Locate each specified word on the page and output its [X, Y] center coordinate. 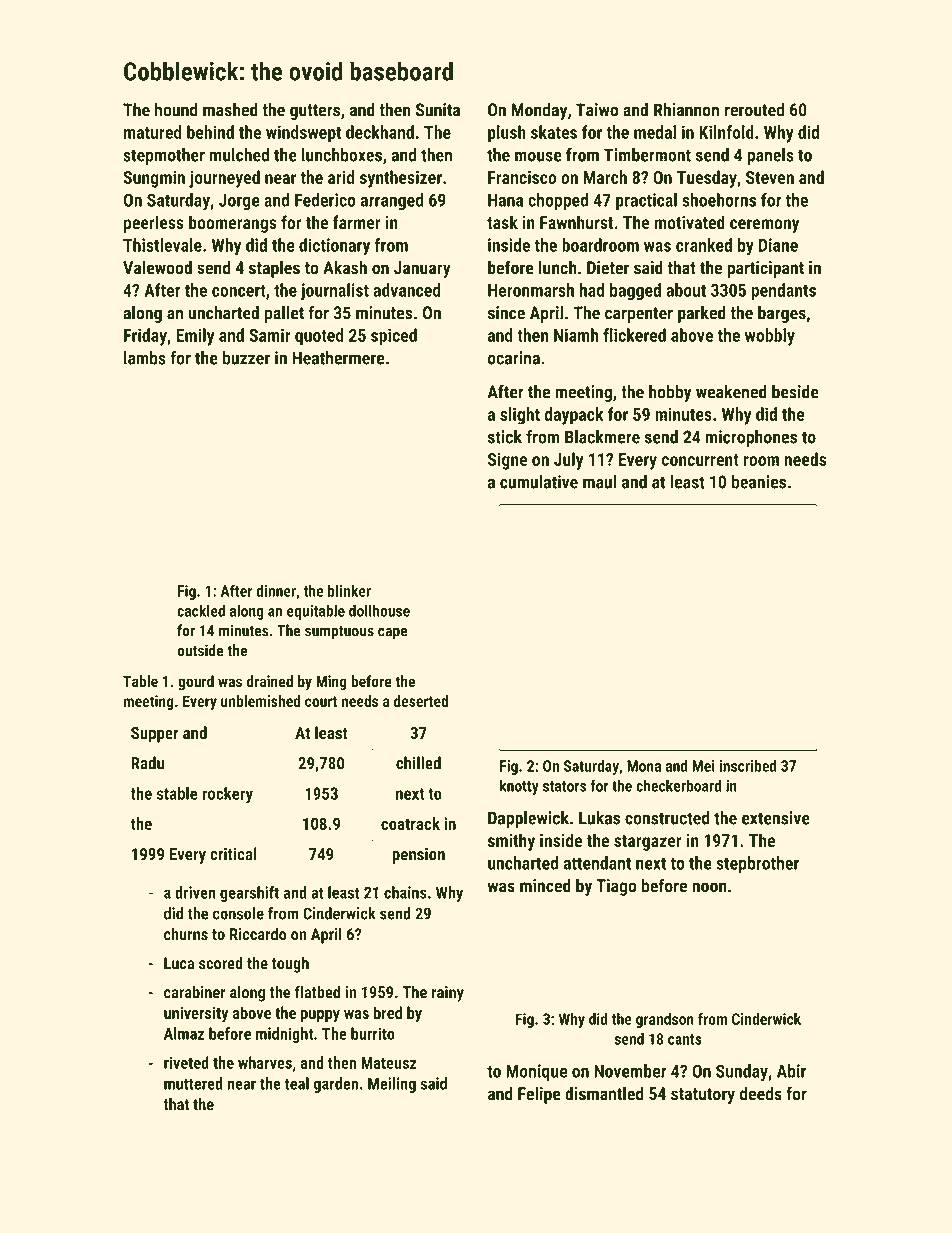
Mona [644, 766]
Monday [539, 111]
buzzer [246, 358]
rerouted [754, 110]
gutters [315, 112]
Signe [507, 461]
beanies [759, 482]
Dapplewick [528, 819]
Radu [147, 763]
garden [336, 1085]
